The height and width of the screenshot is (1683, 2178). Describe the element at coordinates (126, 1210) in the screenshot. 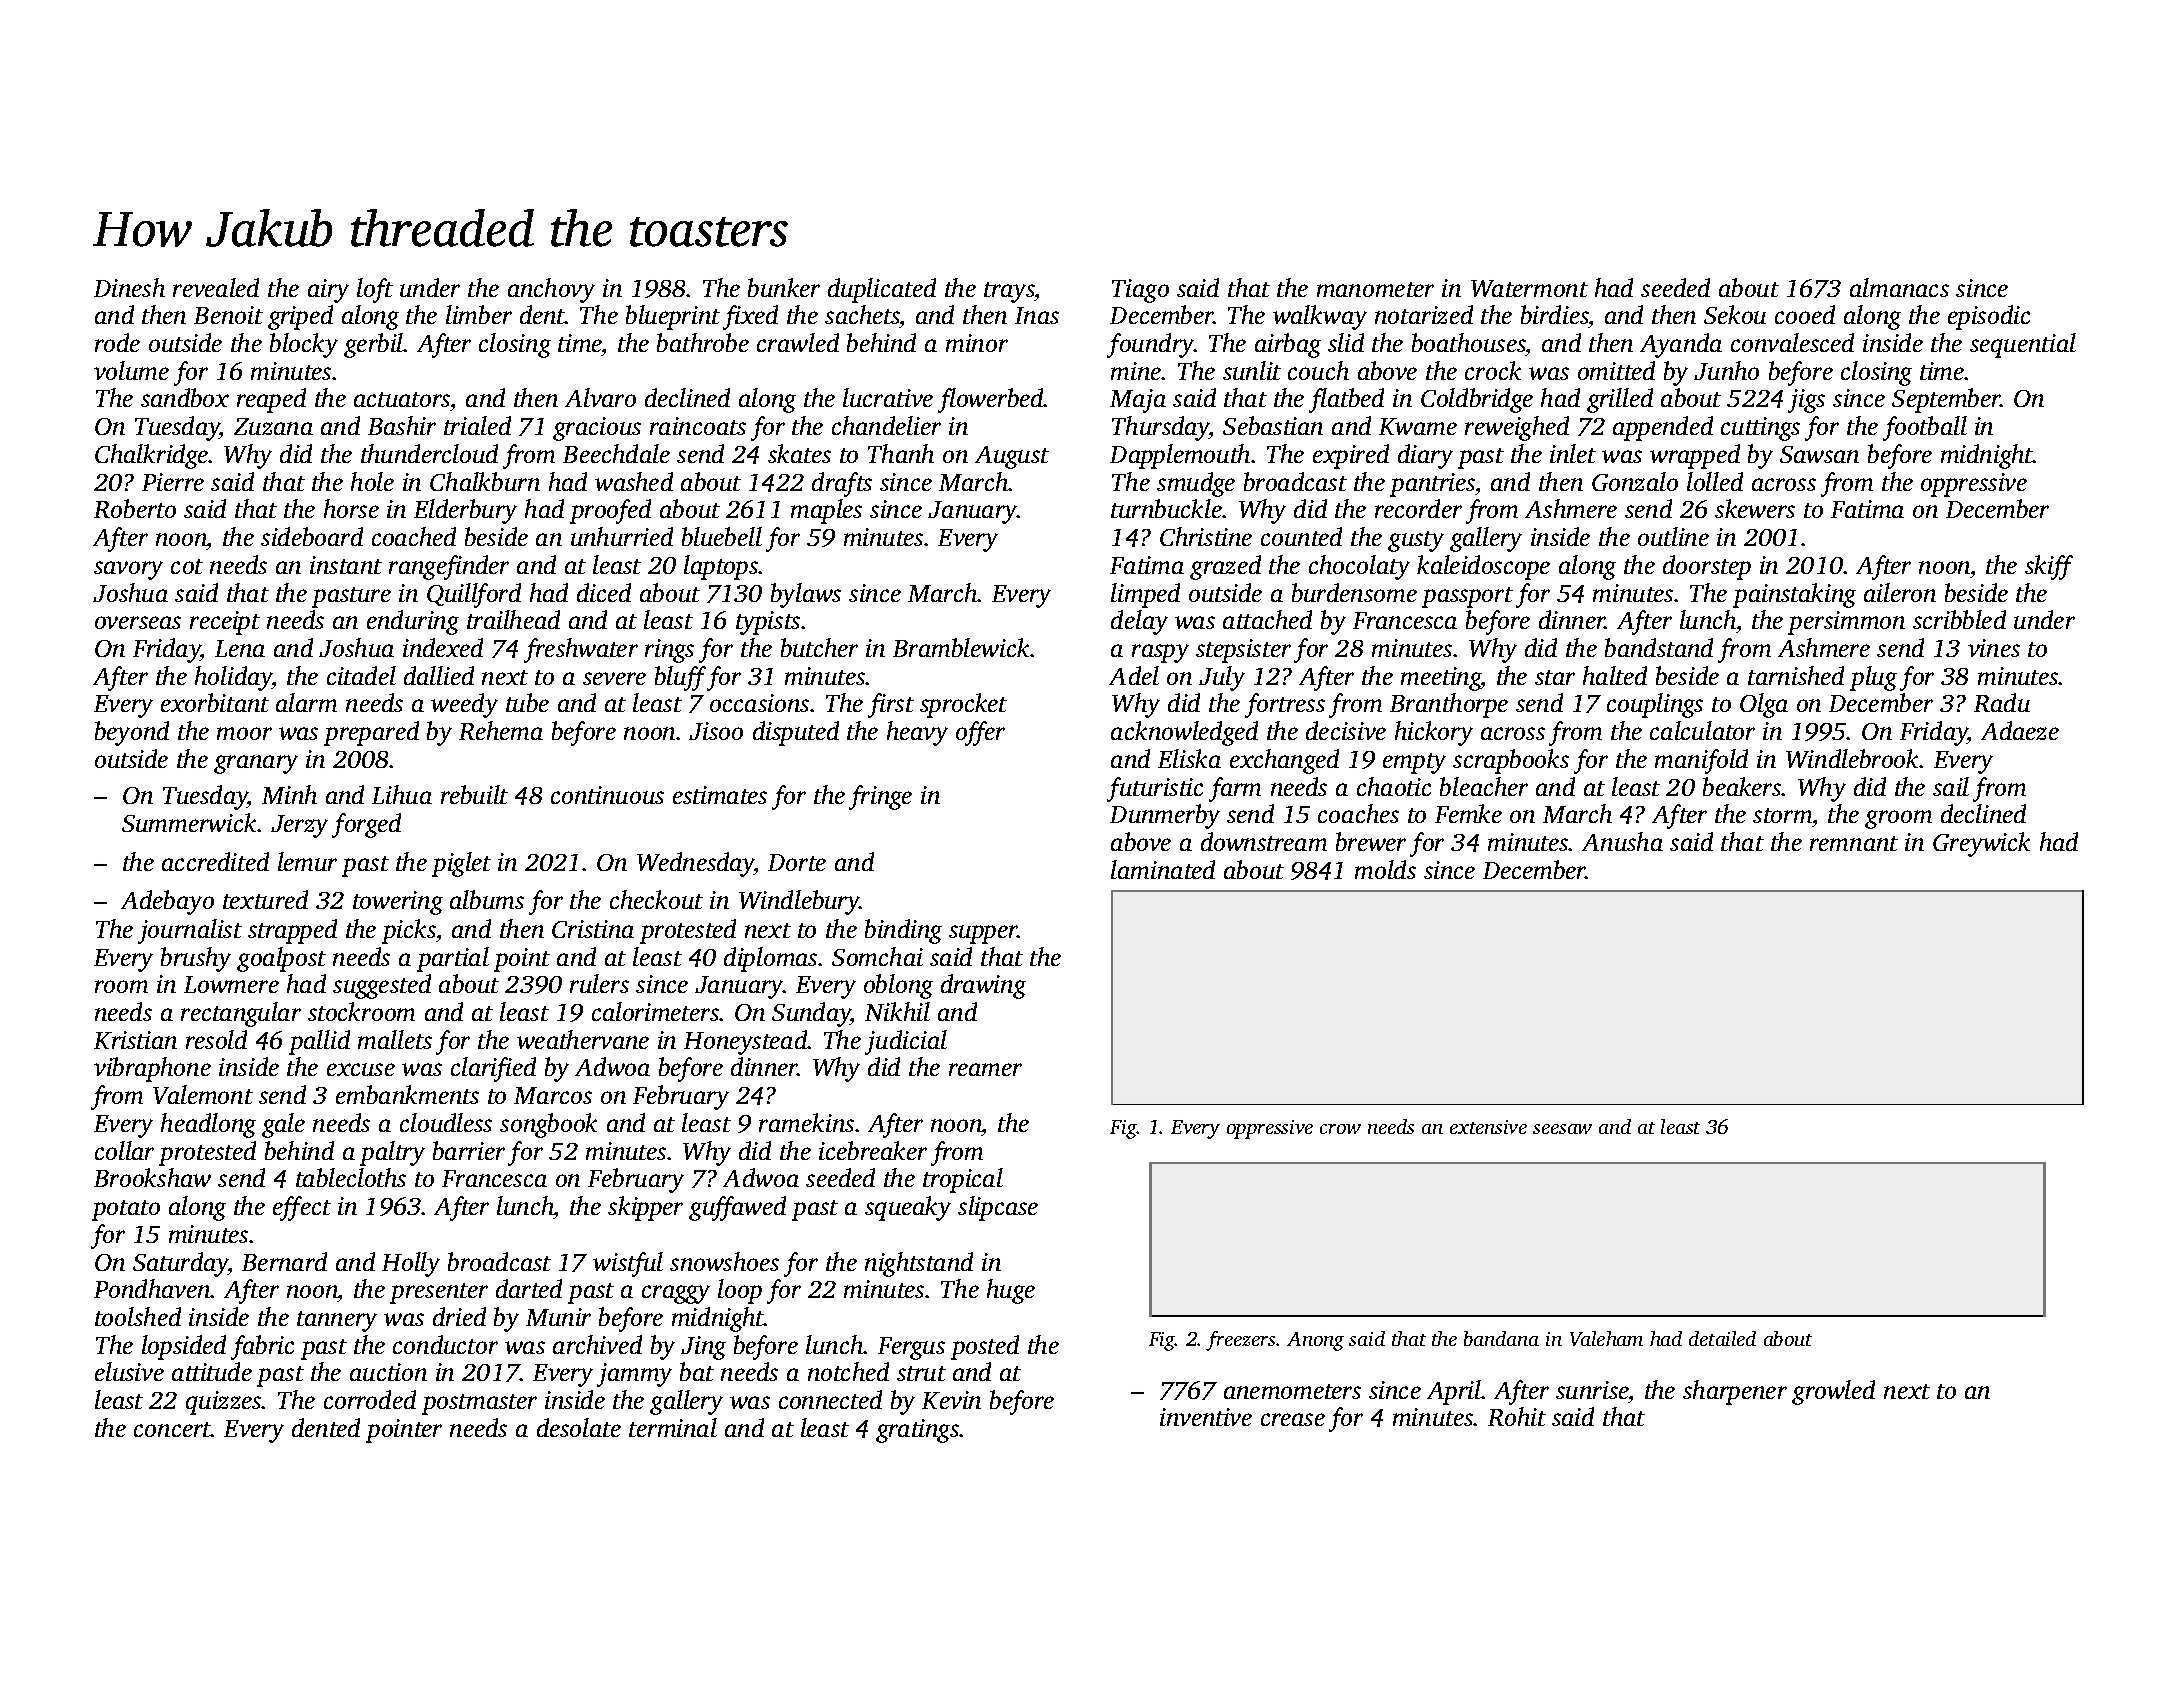

I see `potato` at that location.
